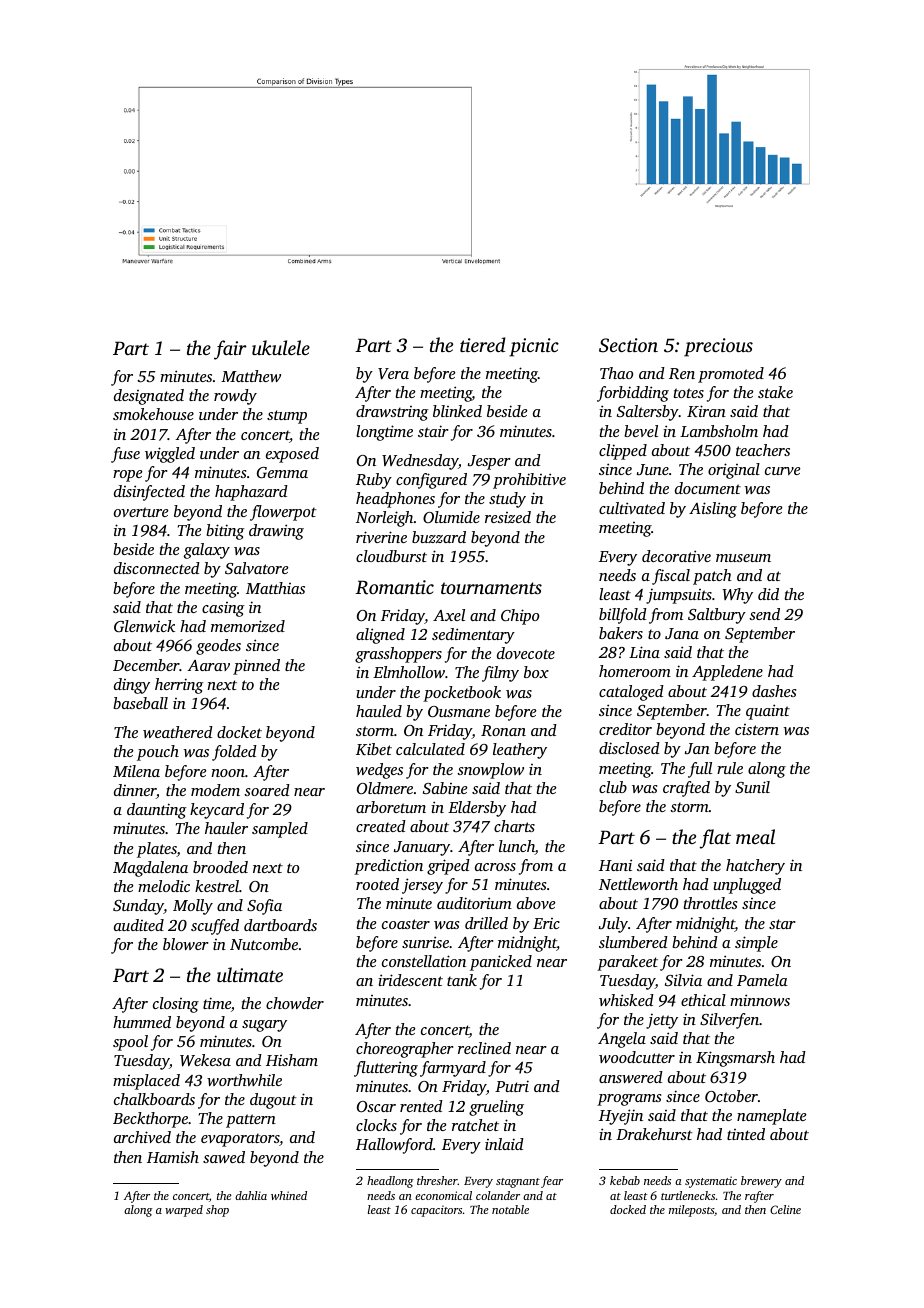  I want to click on designated, so click(149, 397).
